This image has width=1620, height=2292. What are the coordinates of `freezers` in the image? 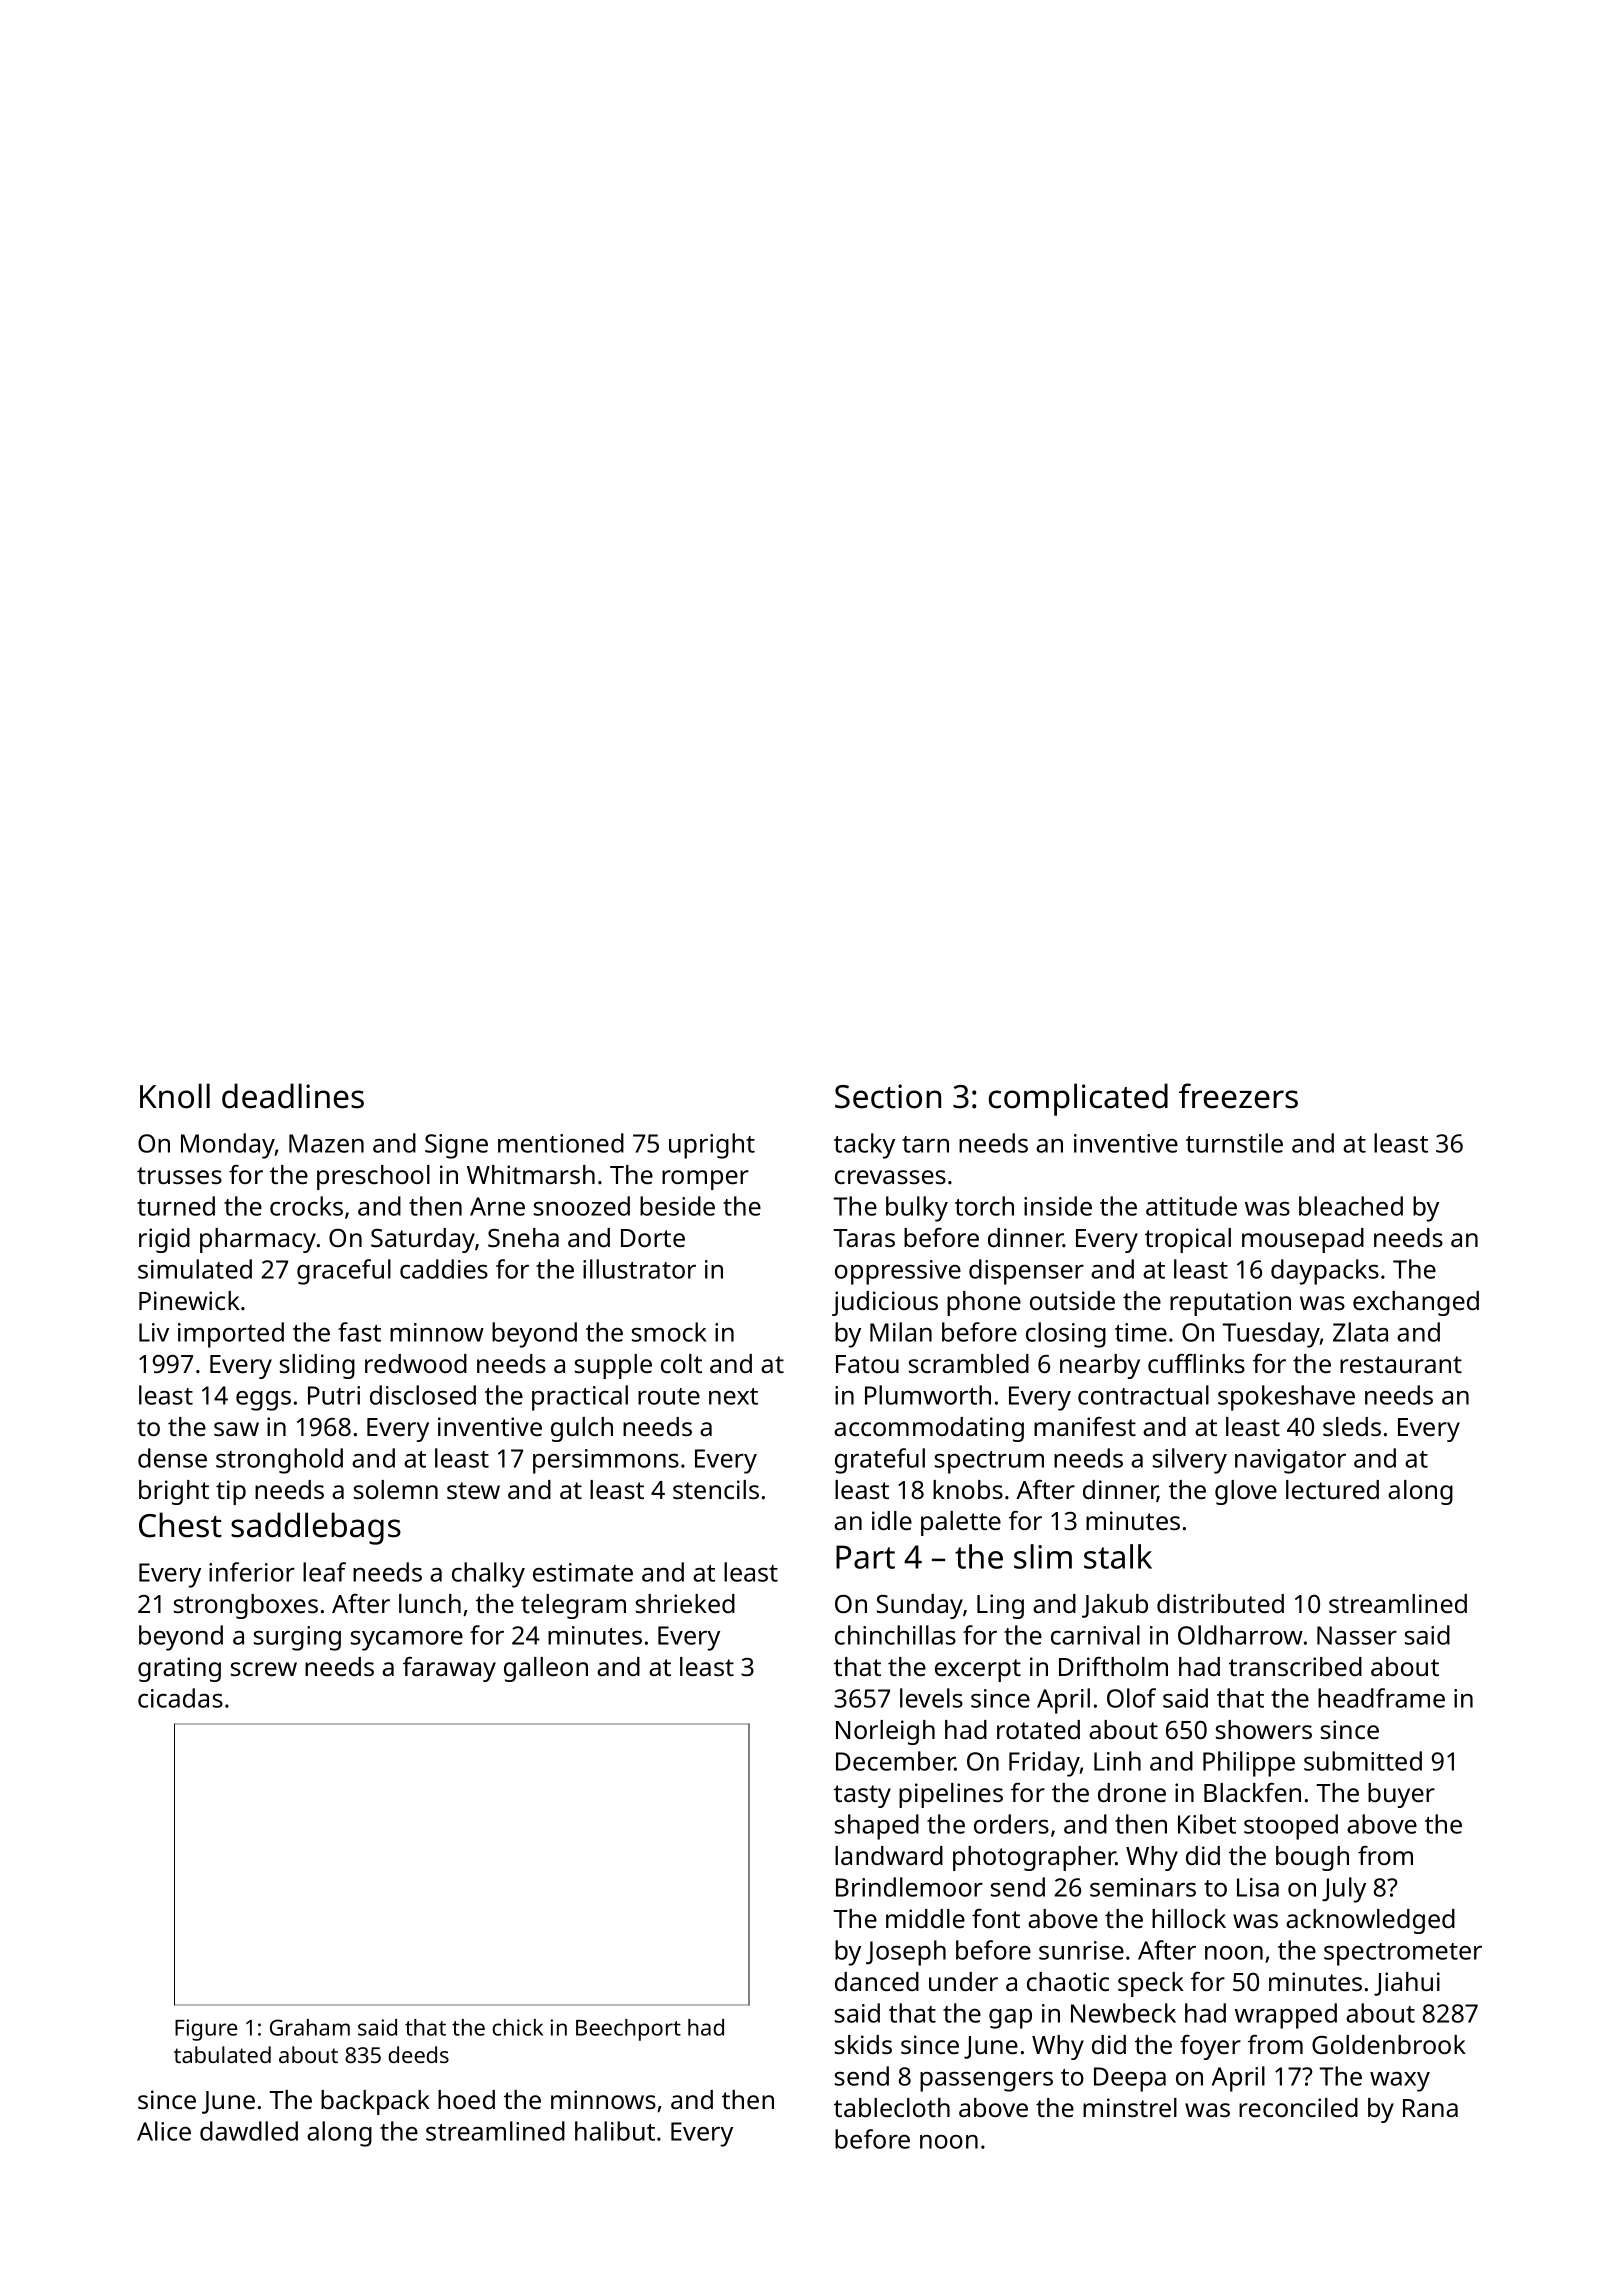 It's located at (1238, 1096).
